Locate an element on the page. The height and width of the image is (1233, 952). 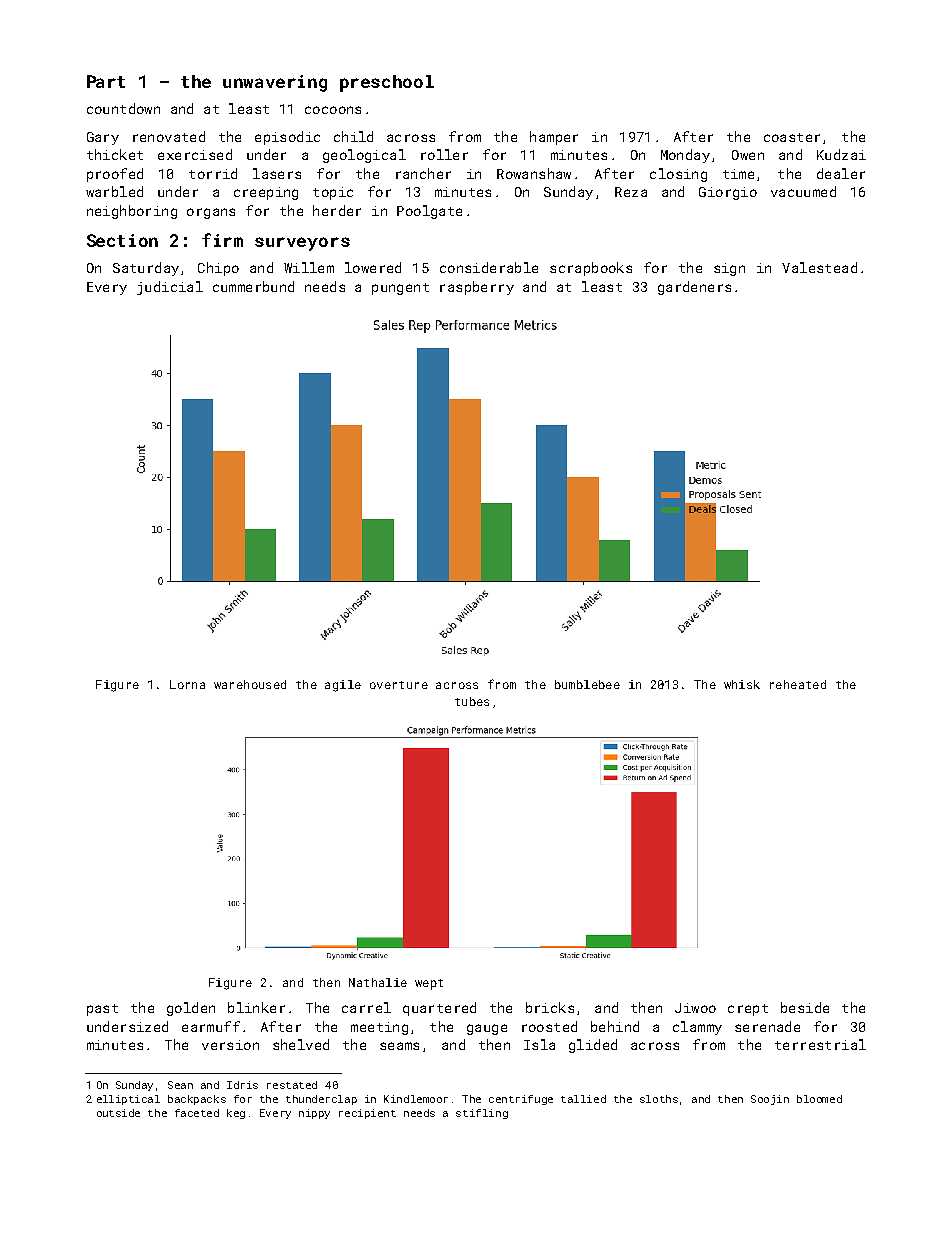
hamper is located at coordinates (554, 138).
